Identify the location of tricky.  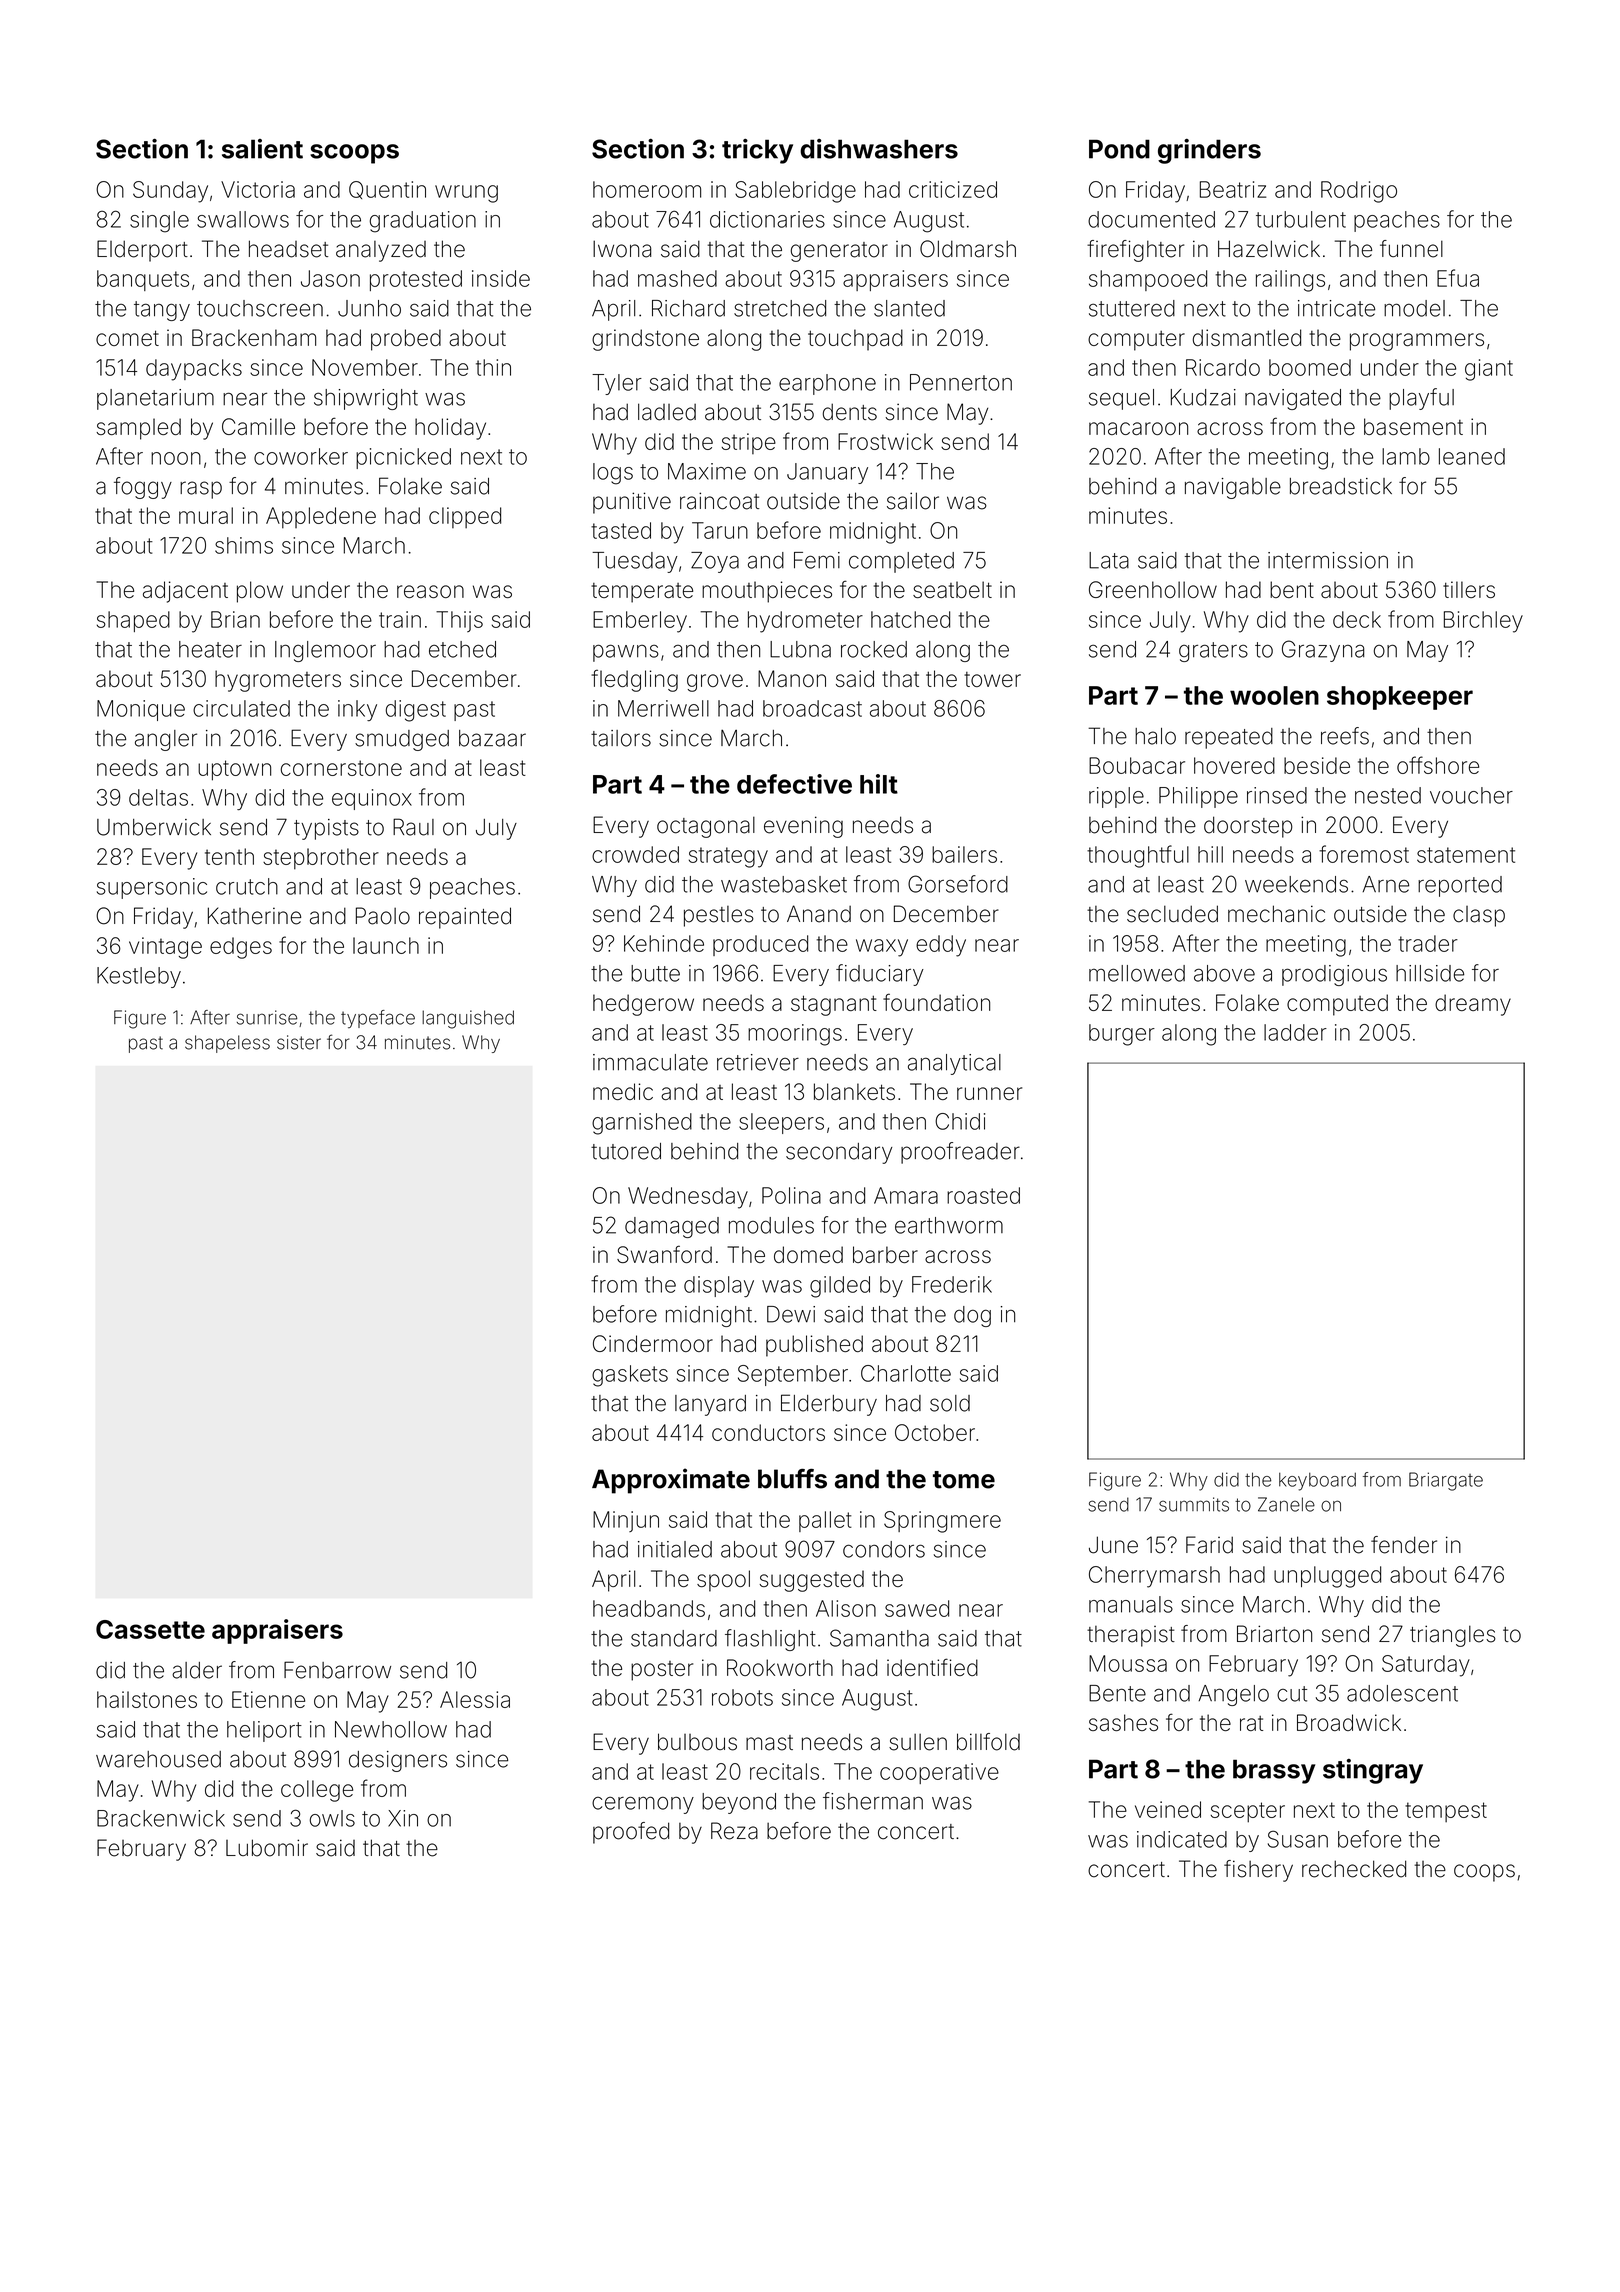
(757, 151).
